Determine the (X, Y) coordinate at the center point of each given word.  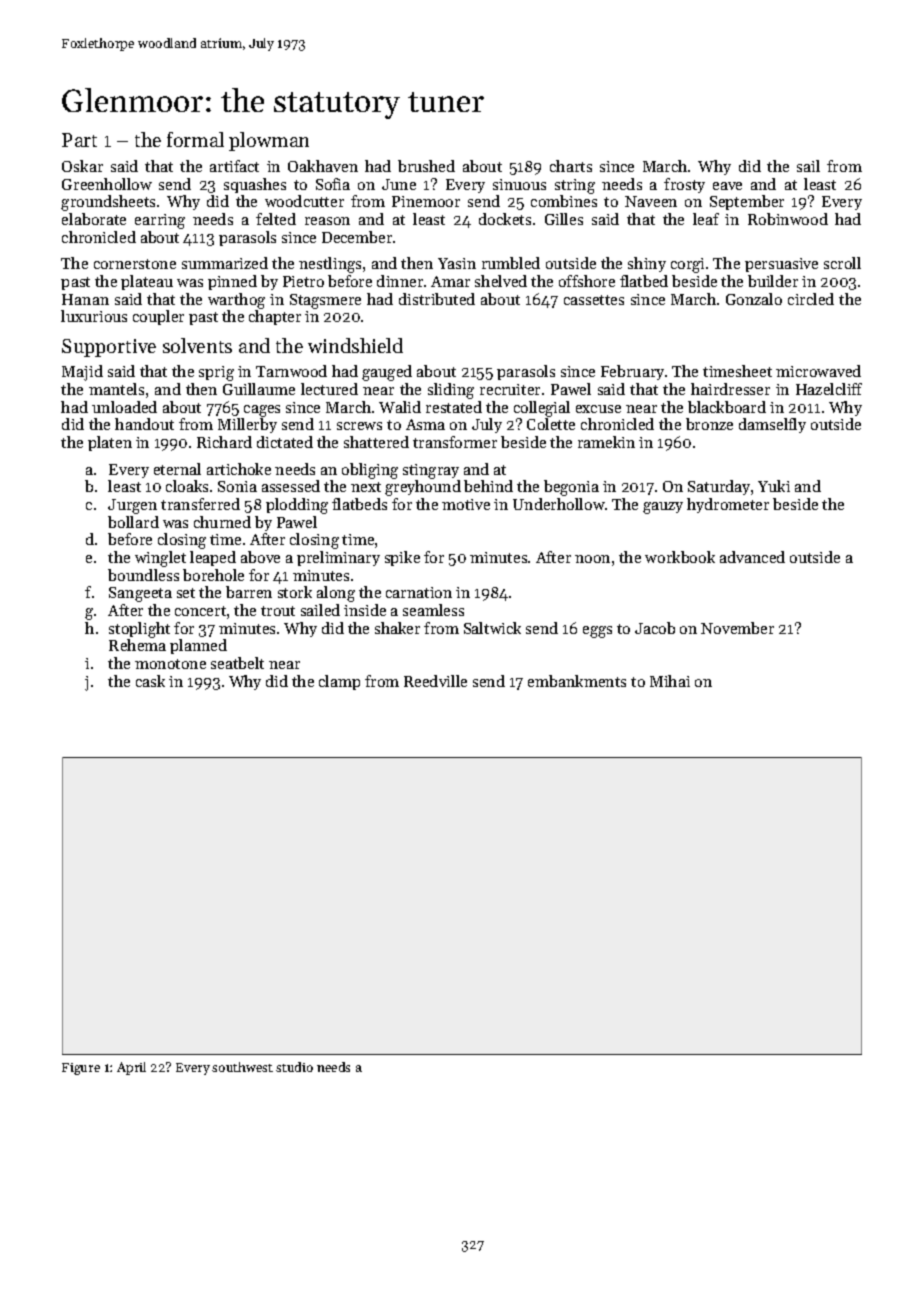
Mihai (670, 681)
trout (278, 611)
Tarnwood (291, 371)
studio (294, 1067)
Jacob (655, 628)
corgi (687, 265)
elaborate (94, 219)
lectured (329, 389)
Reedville (435, 681)
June (399, 184)
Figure (81, 1069)
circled (811, 299)
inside (365, 610)
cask (150, 681)
